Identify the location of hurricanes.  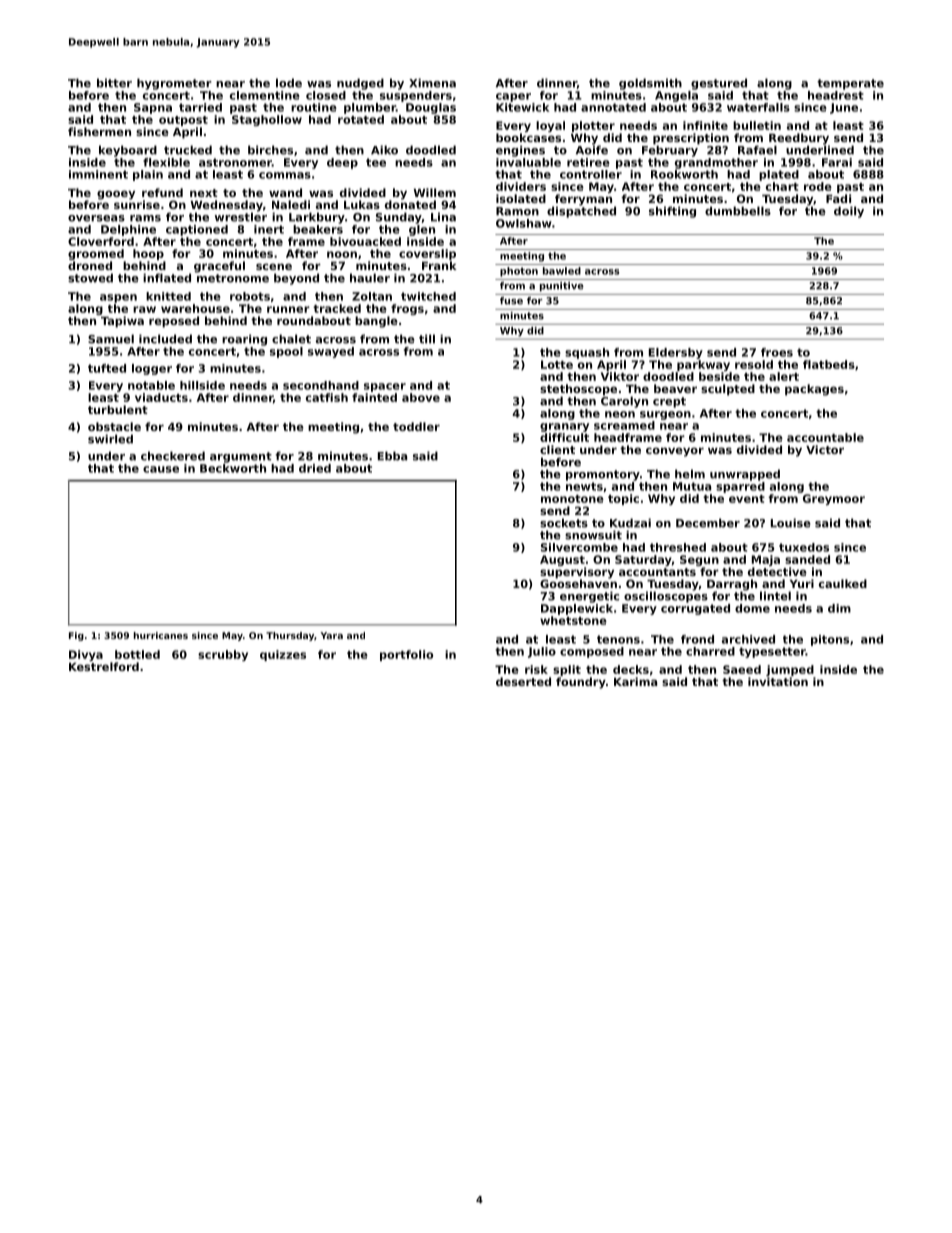
(161, 635).
